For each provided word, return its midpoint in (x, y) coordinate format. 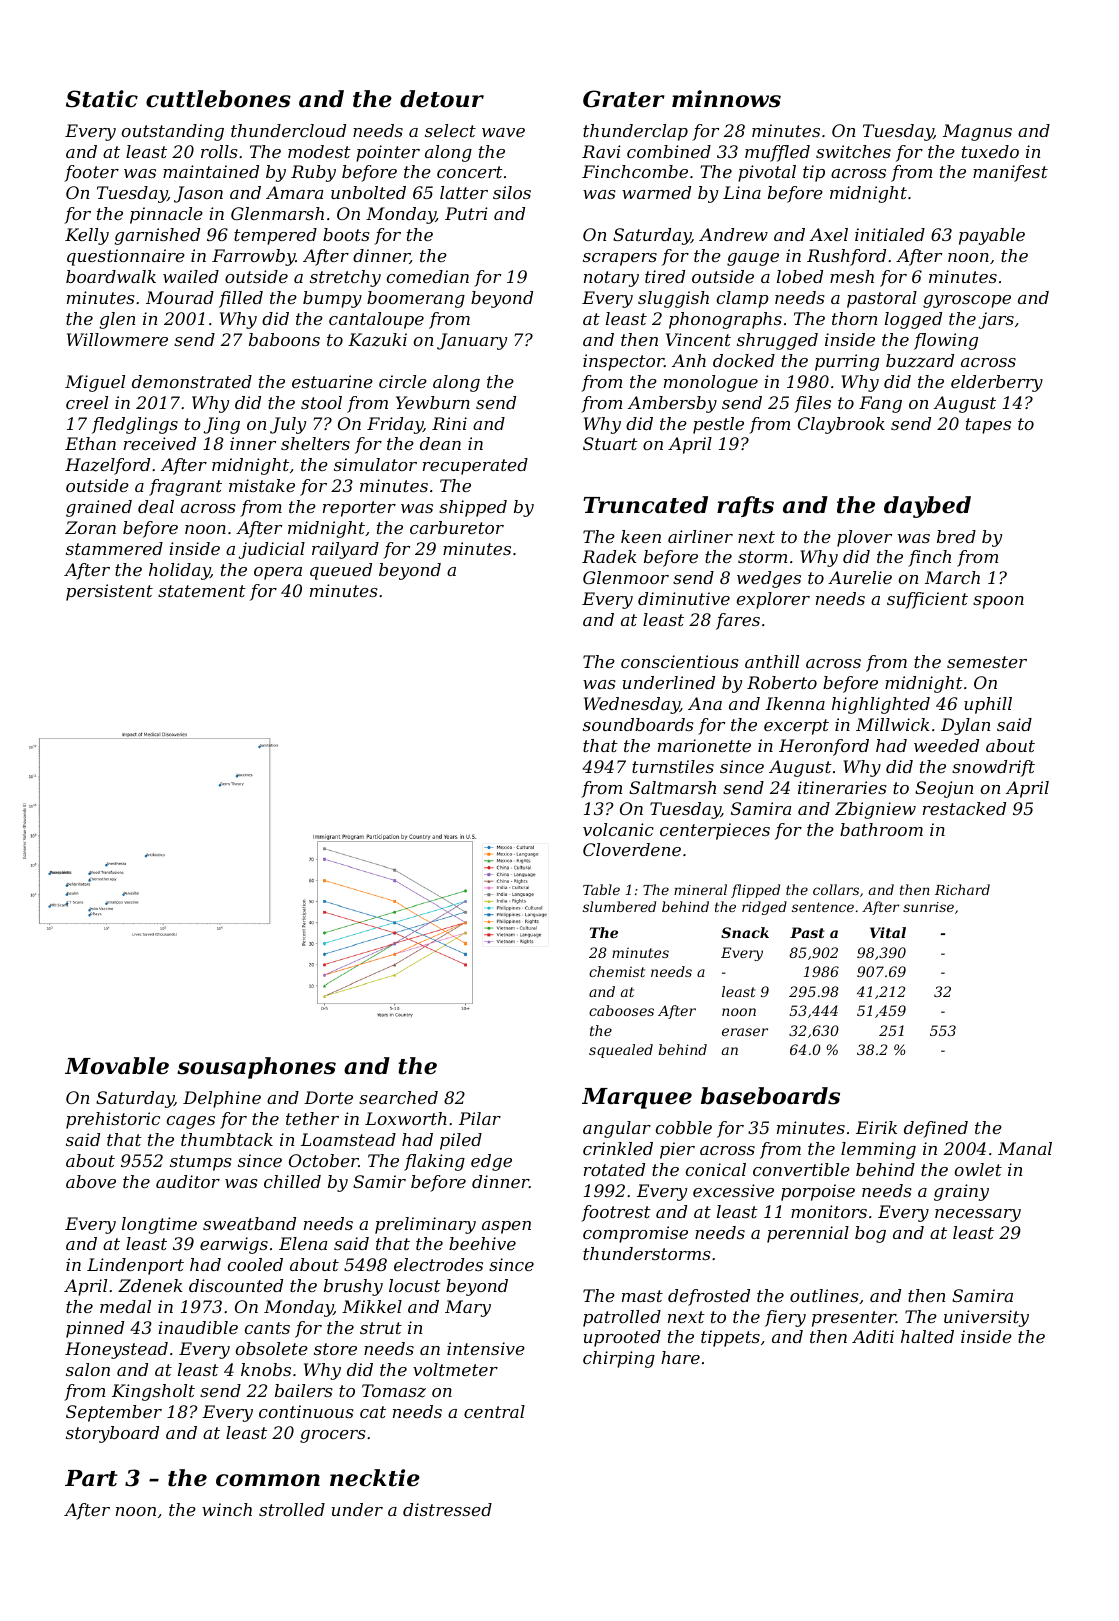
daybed (927, 507)
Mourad (180, 297)
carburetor (457, 527)
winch (227, 1509)
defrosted (709, 1297)
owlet (978, 1169)
